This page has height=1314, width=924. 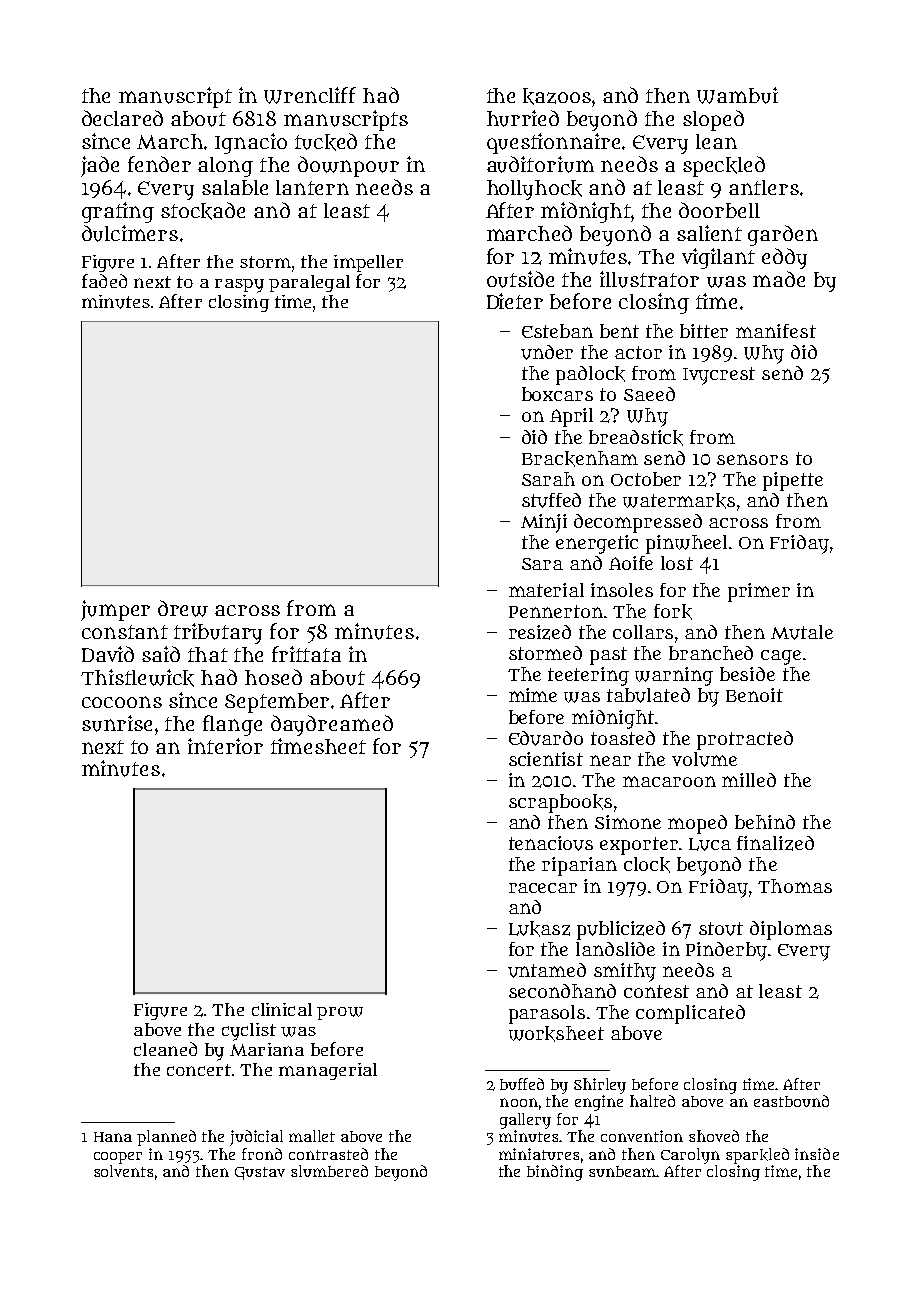 What do you see at coordinates (348, 166) in the page?
I see `downpour` at bounding box center [348, 166].
